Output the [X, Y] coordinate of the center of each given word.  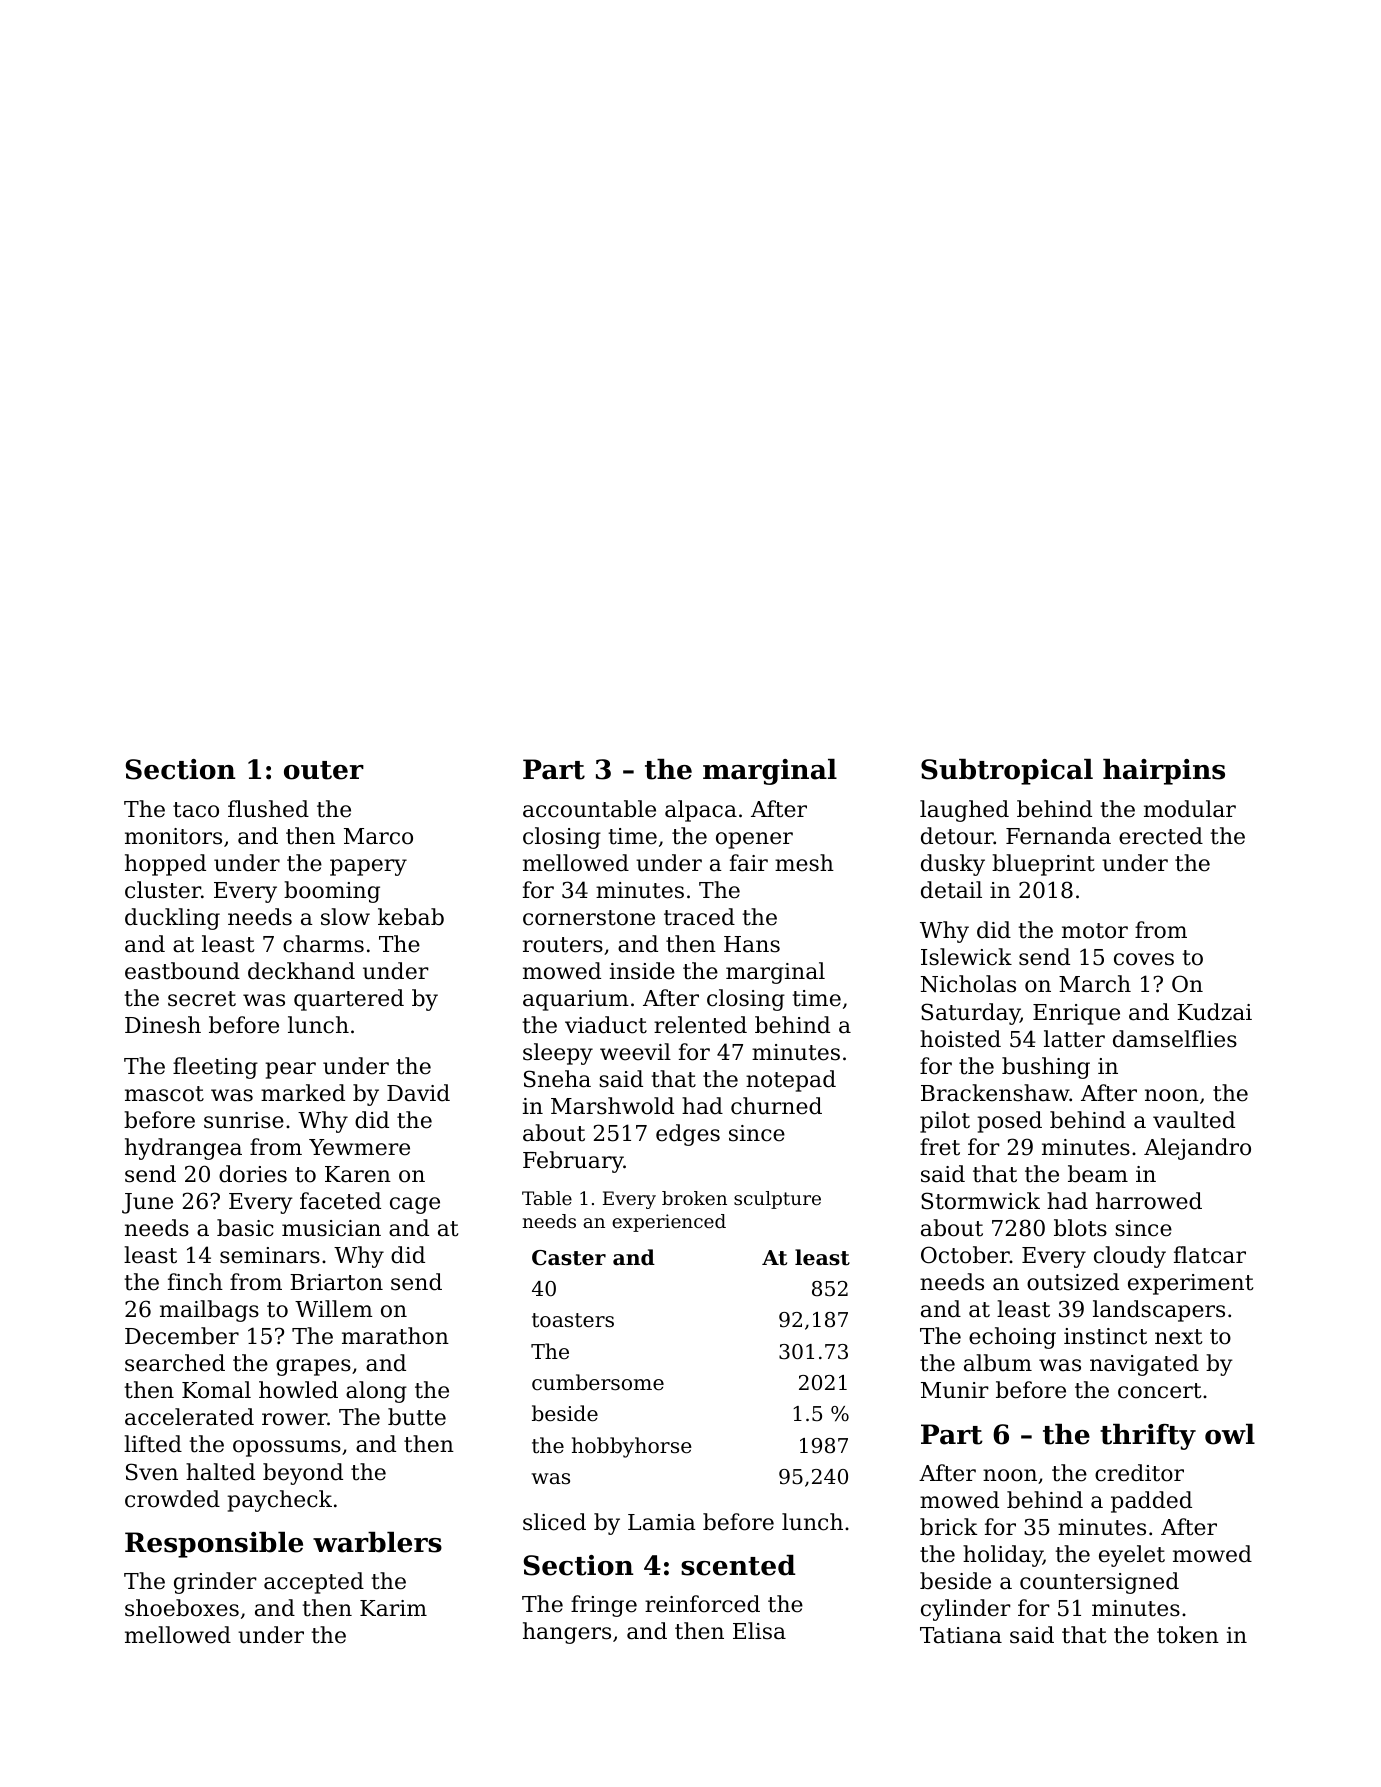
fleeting [215, 1068]
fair [749, 863]
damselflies [1175, 1039]
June [147, 1203]
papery [368, 867]
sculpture [777, 1200]
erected [1161, 836]
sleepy [558, 1054]
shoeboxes [182, 1608]
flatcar [1210, 1255]
